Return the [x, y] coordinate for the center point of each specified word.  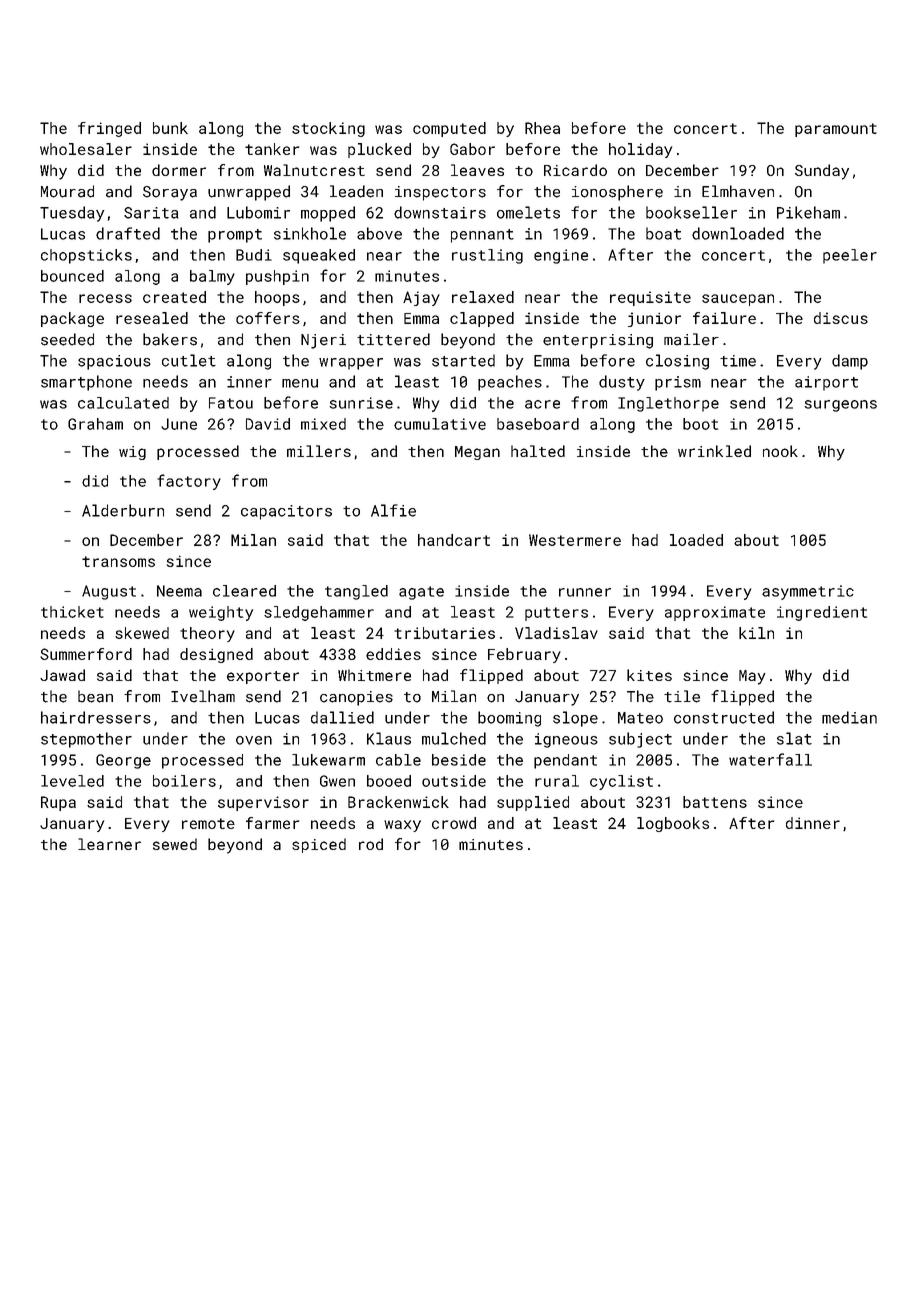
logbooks [673, 824]
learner [109, 844]
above [379, 233]
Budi [254, 255]
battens [715, 802]
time [738, 361]
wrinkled [714, 451]
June [179, 424]
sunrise [361, 403]
